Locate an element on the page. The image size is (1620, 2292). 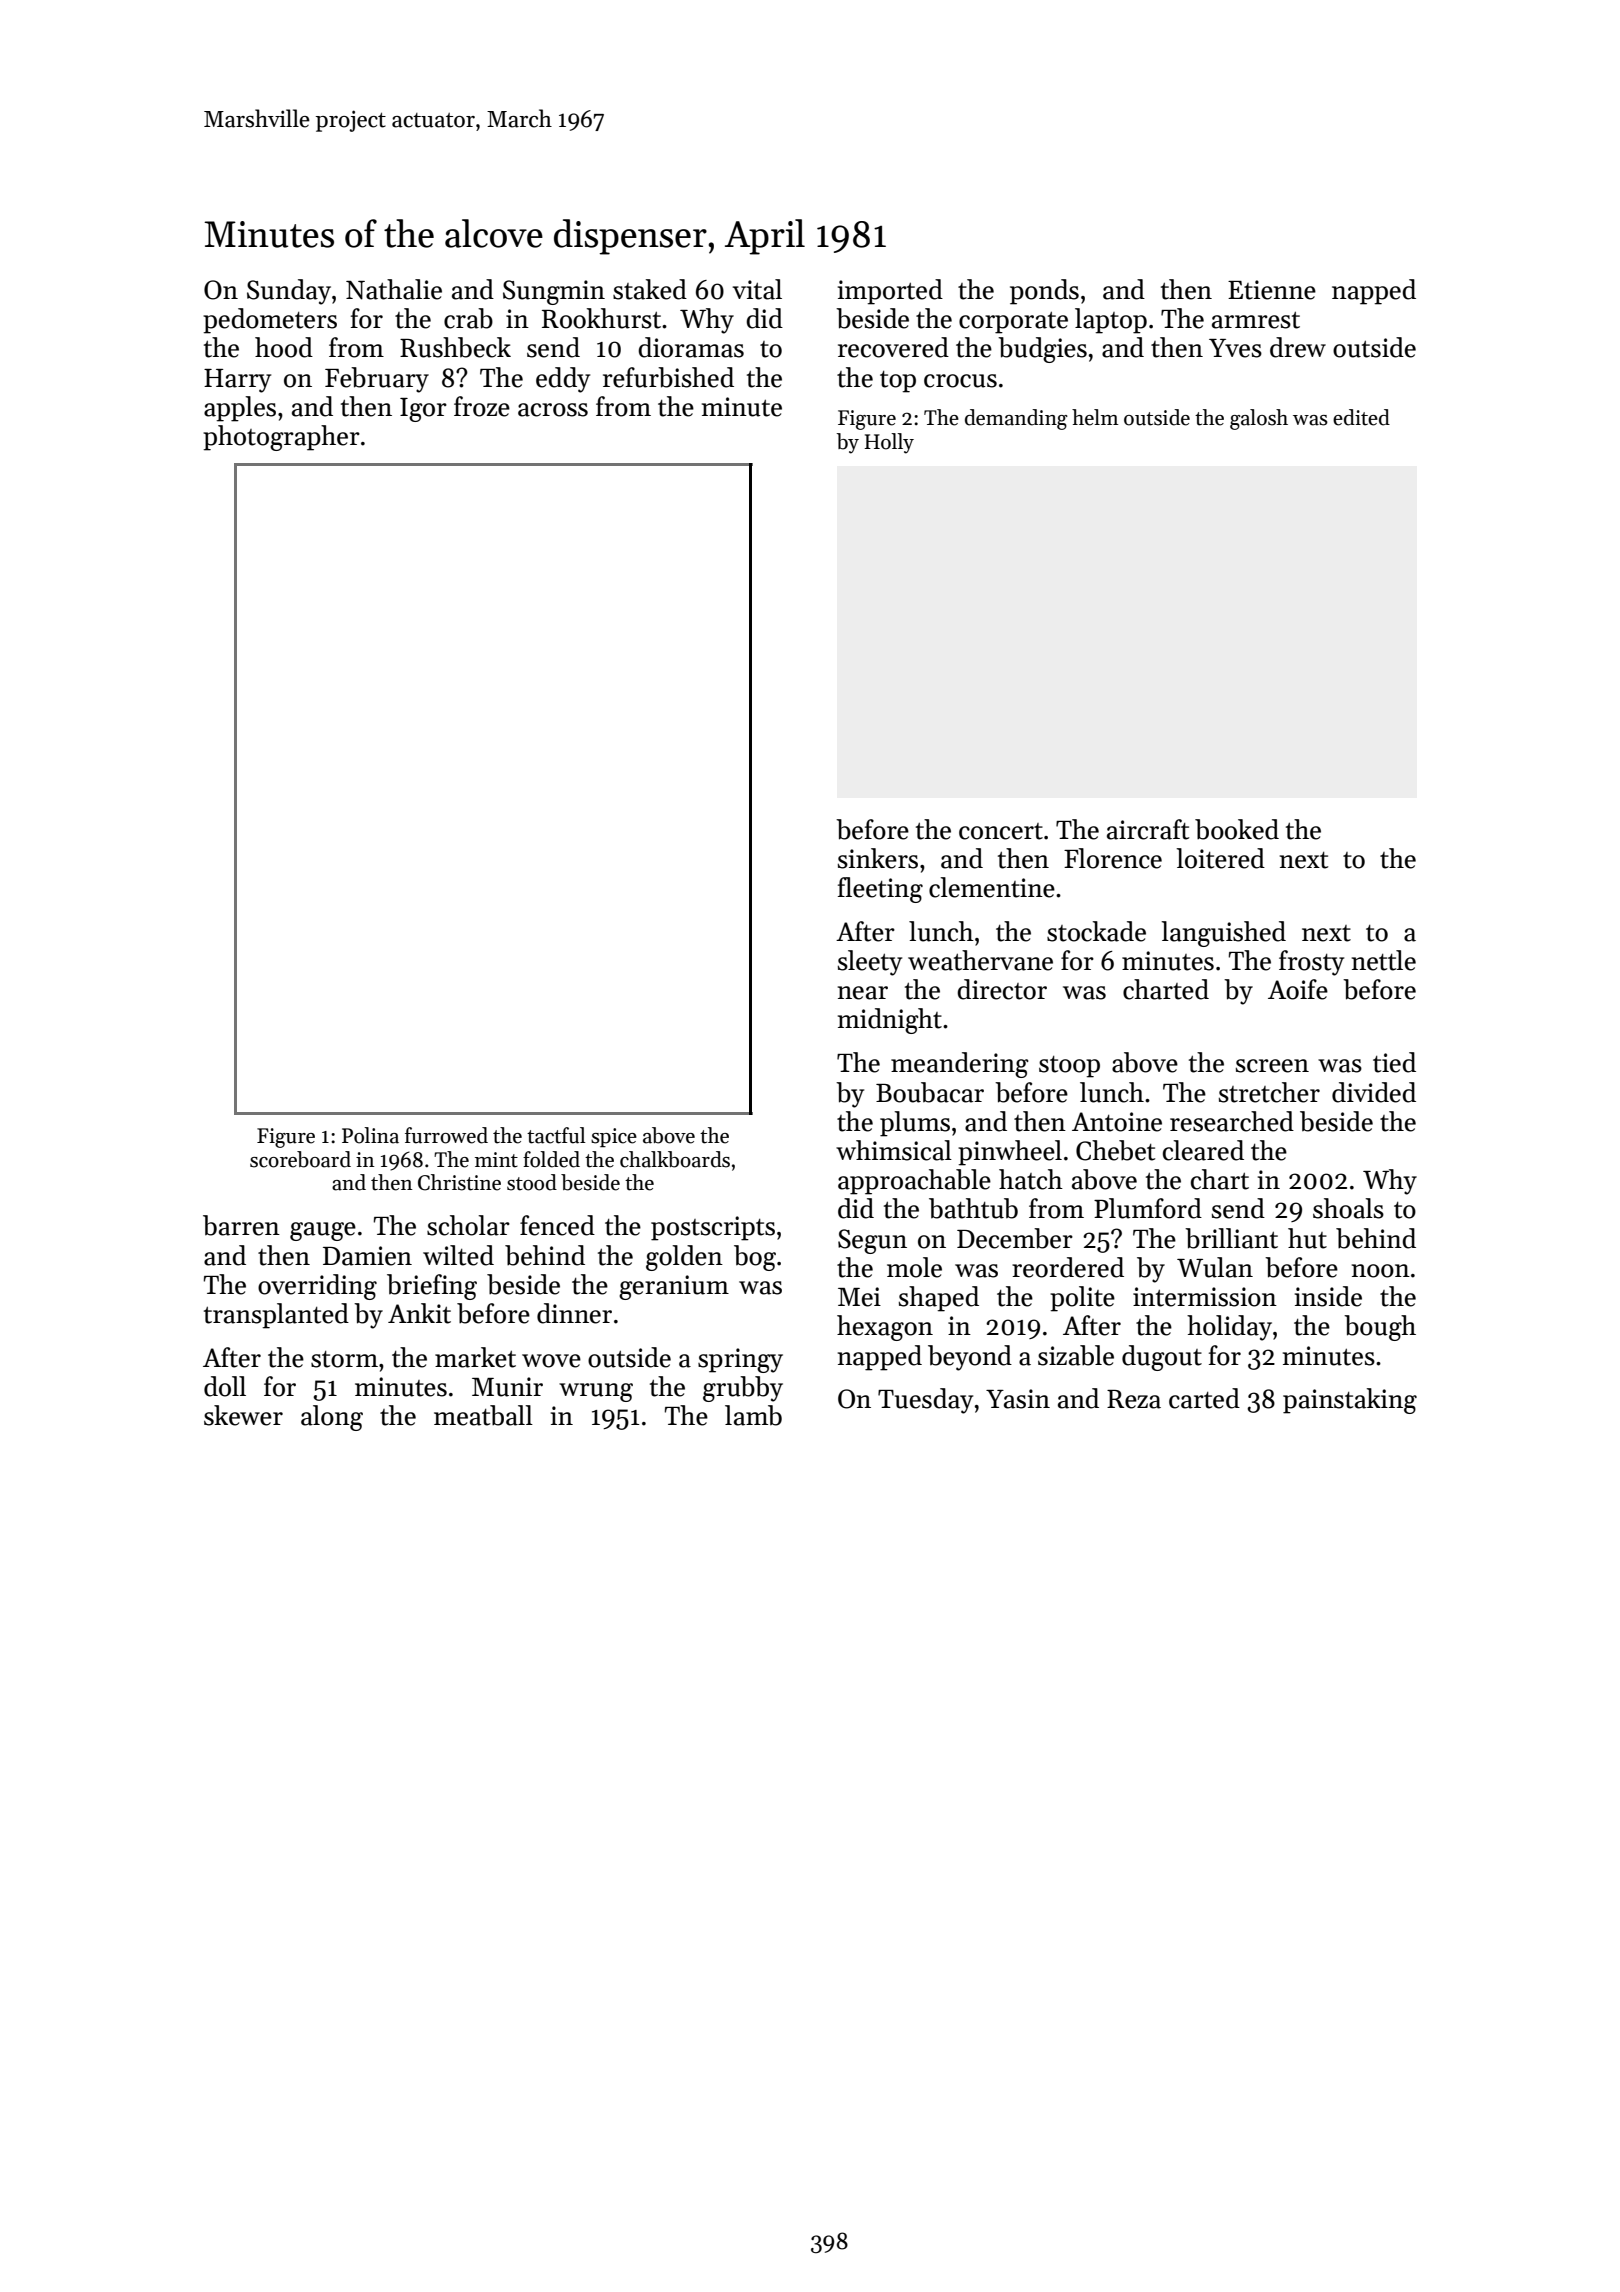
Holly is located at coordinates (889, 443).
